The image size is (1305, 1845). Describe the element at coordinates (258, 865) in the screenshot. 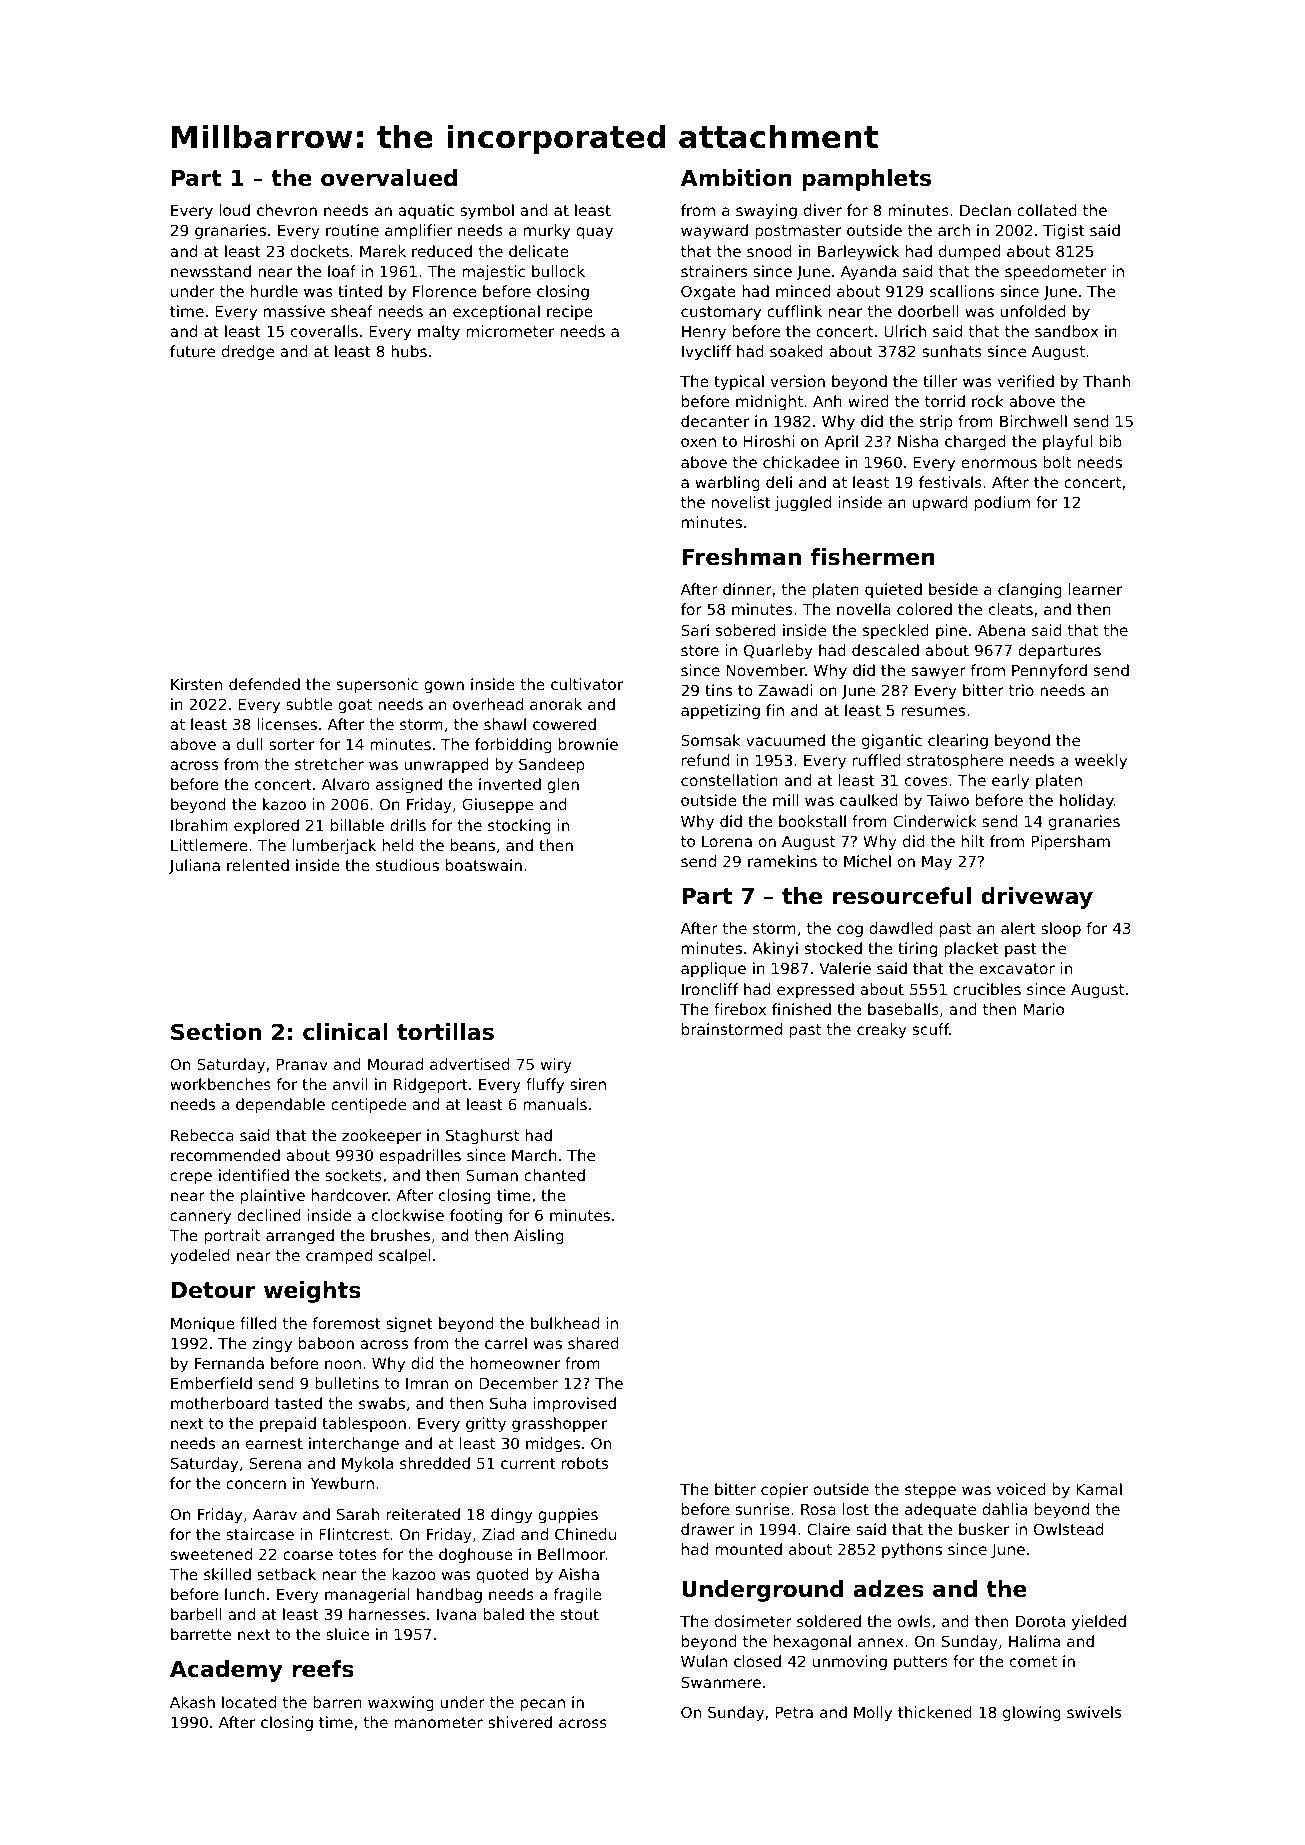

I see `relented` at that location.
